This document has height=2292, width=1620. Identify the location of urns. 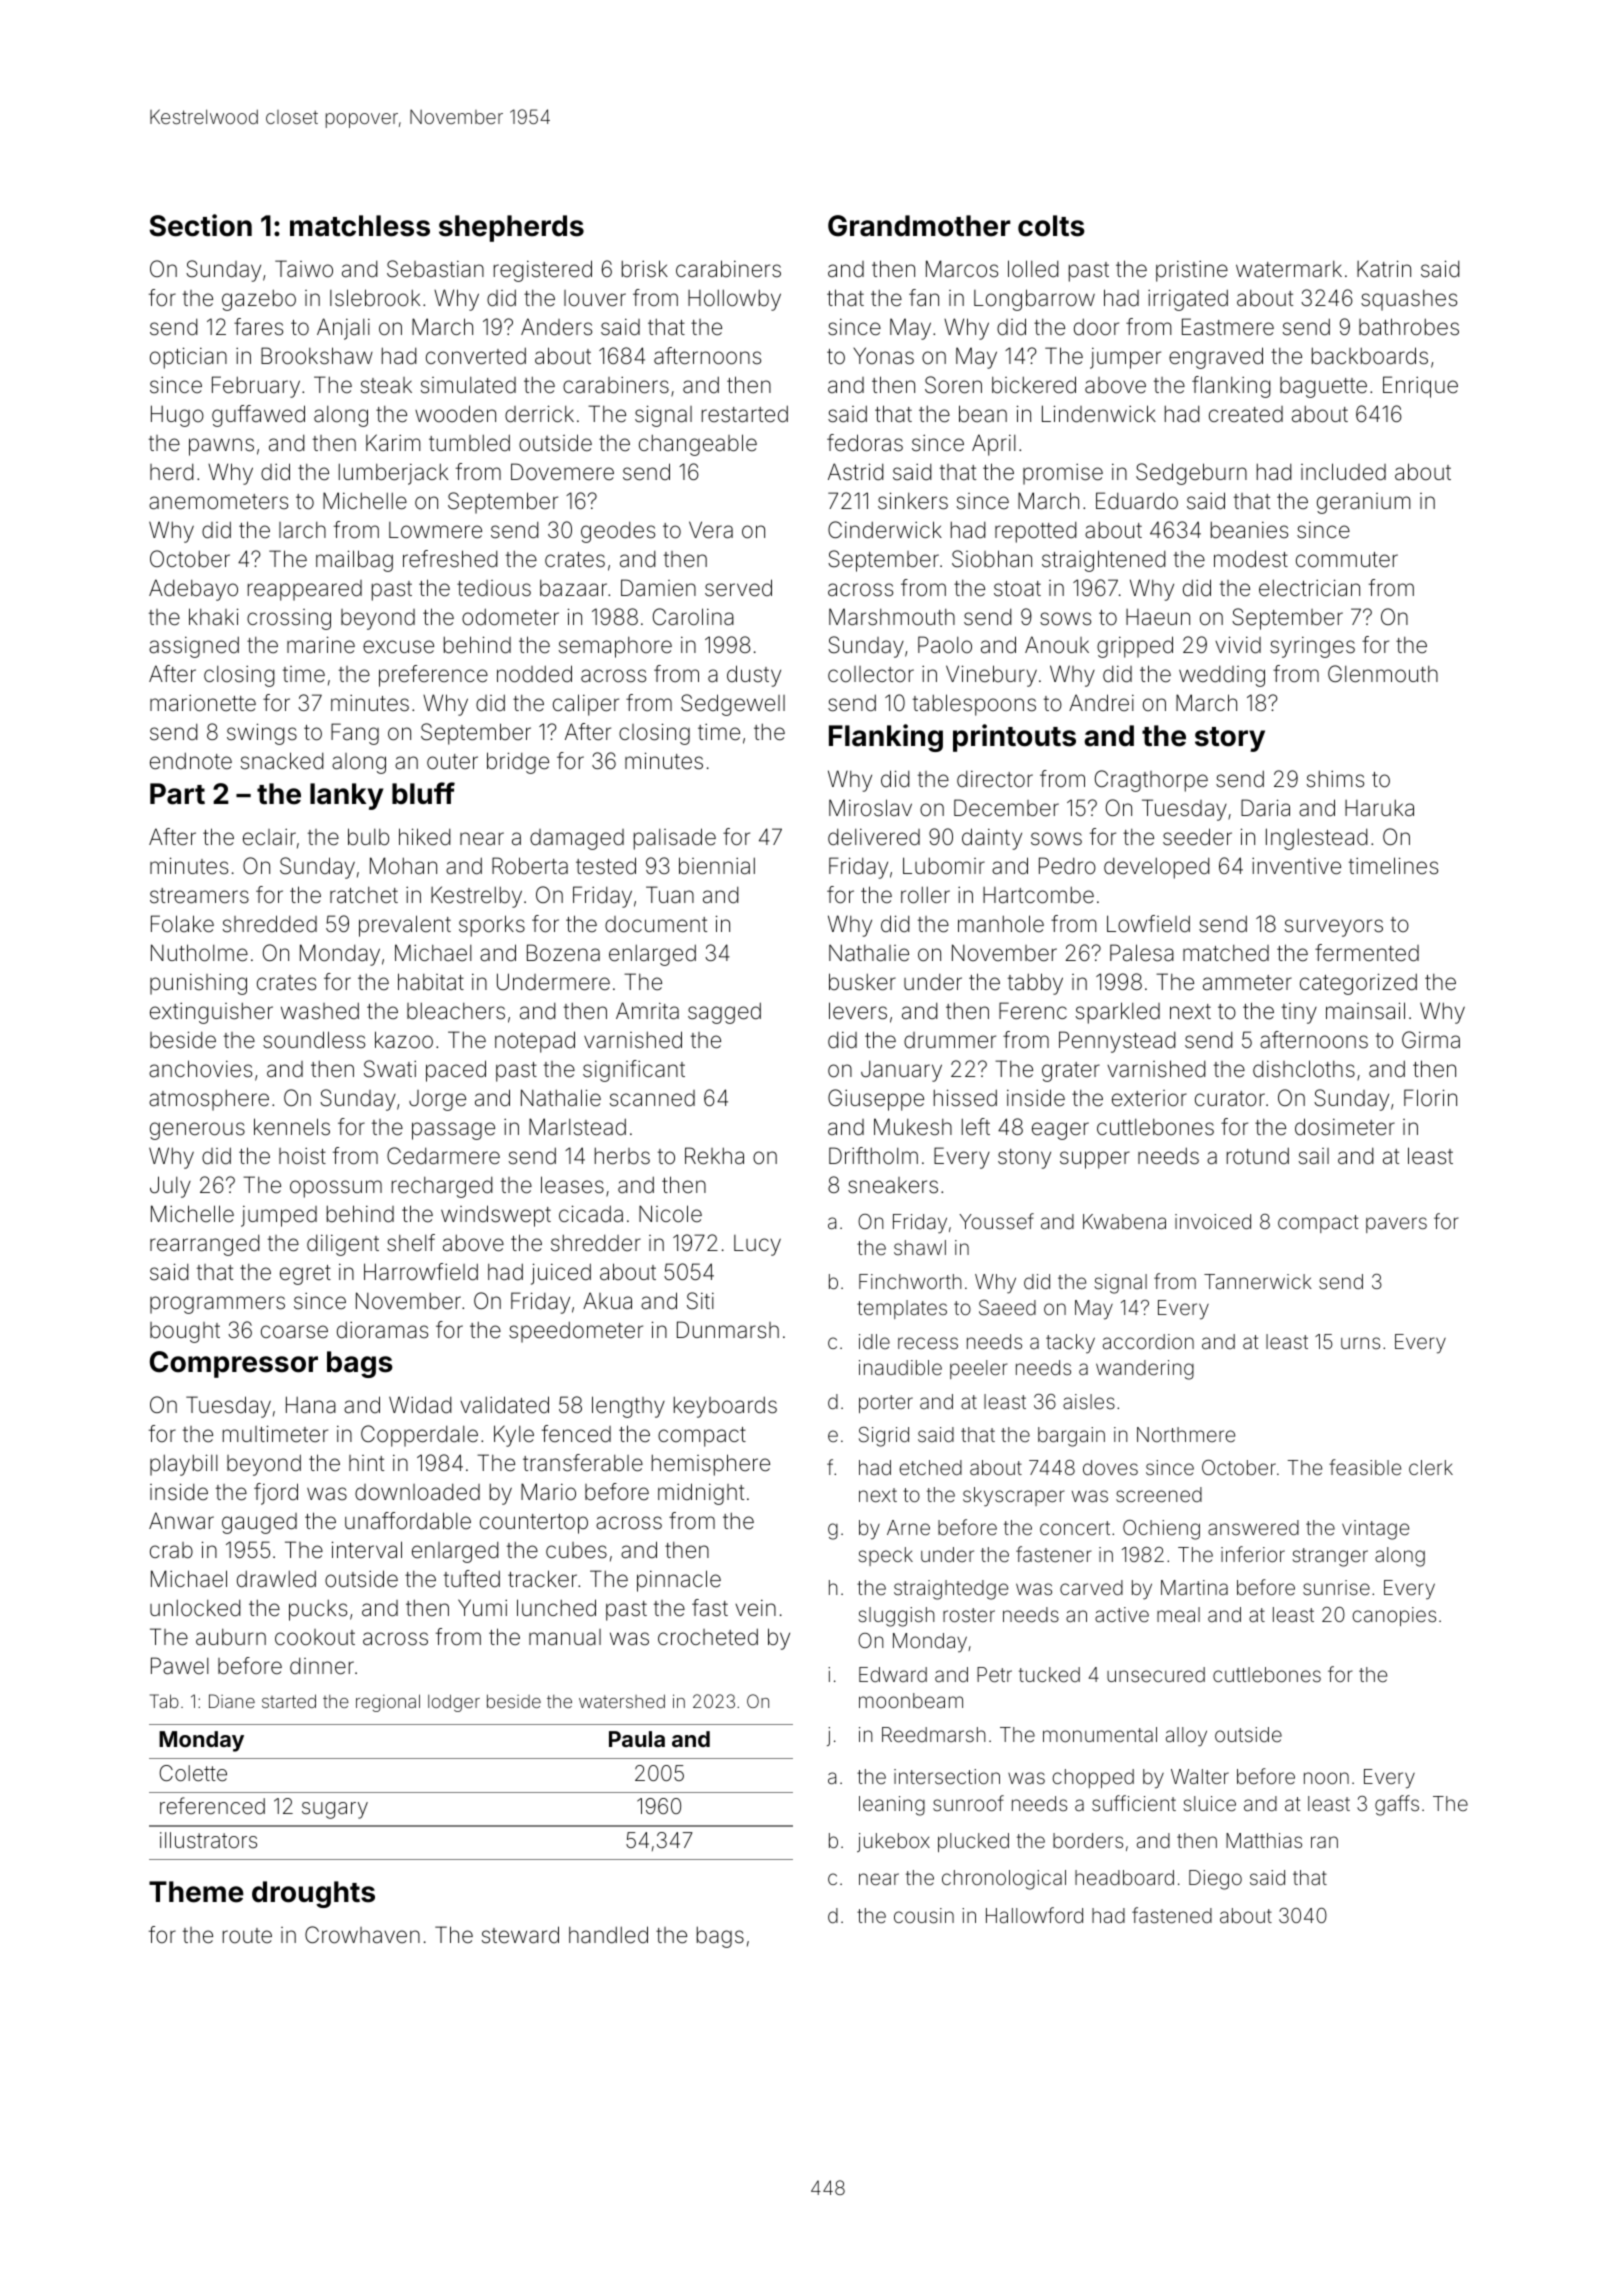
(1360, 1343).
